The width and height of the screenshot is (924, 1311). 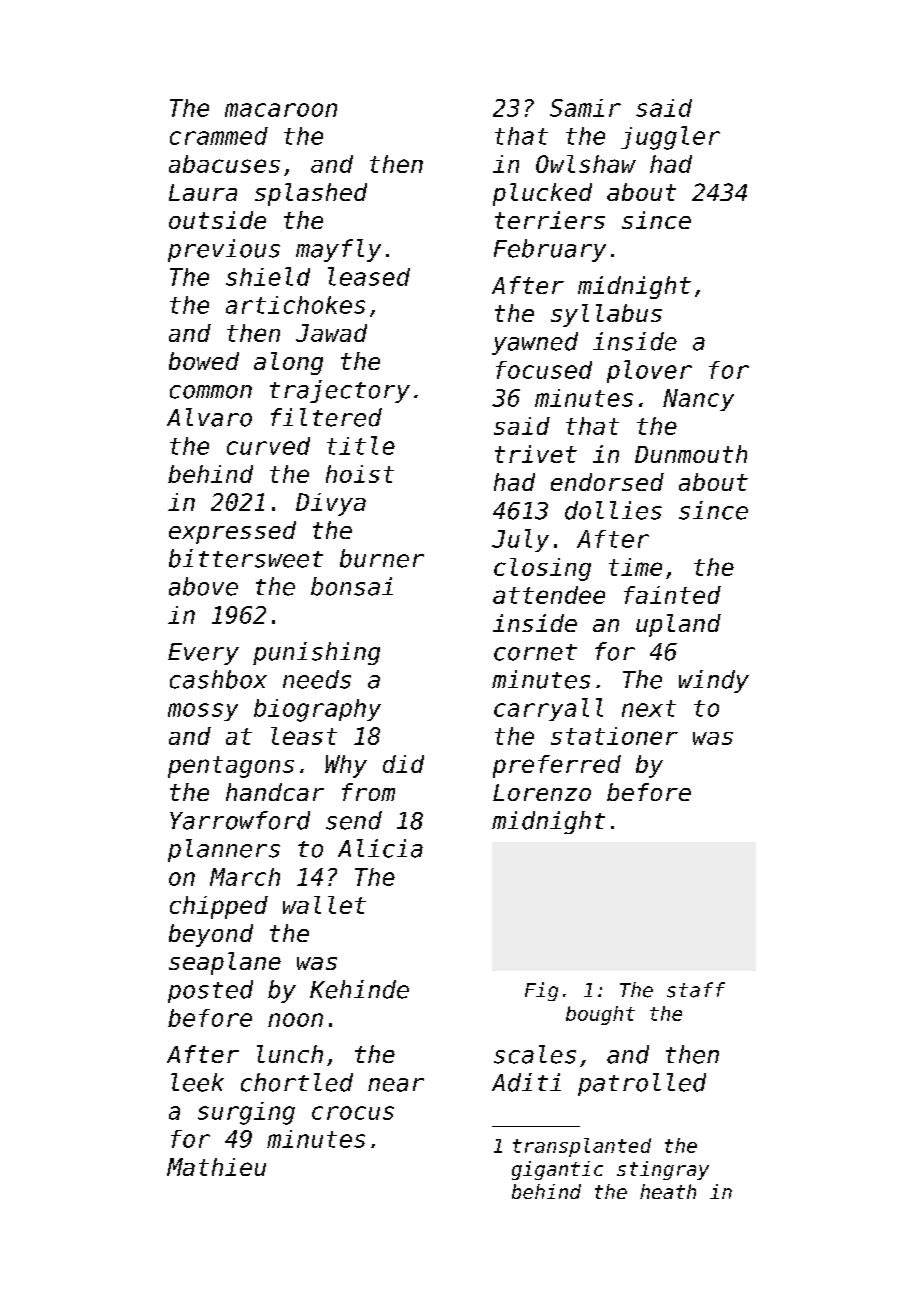 I want to click on cornet, so click(x=535, y=652).
